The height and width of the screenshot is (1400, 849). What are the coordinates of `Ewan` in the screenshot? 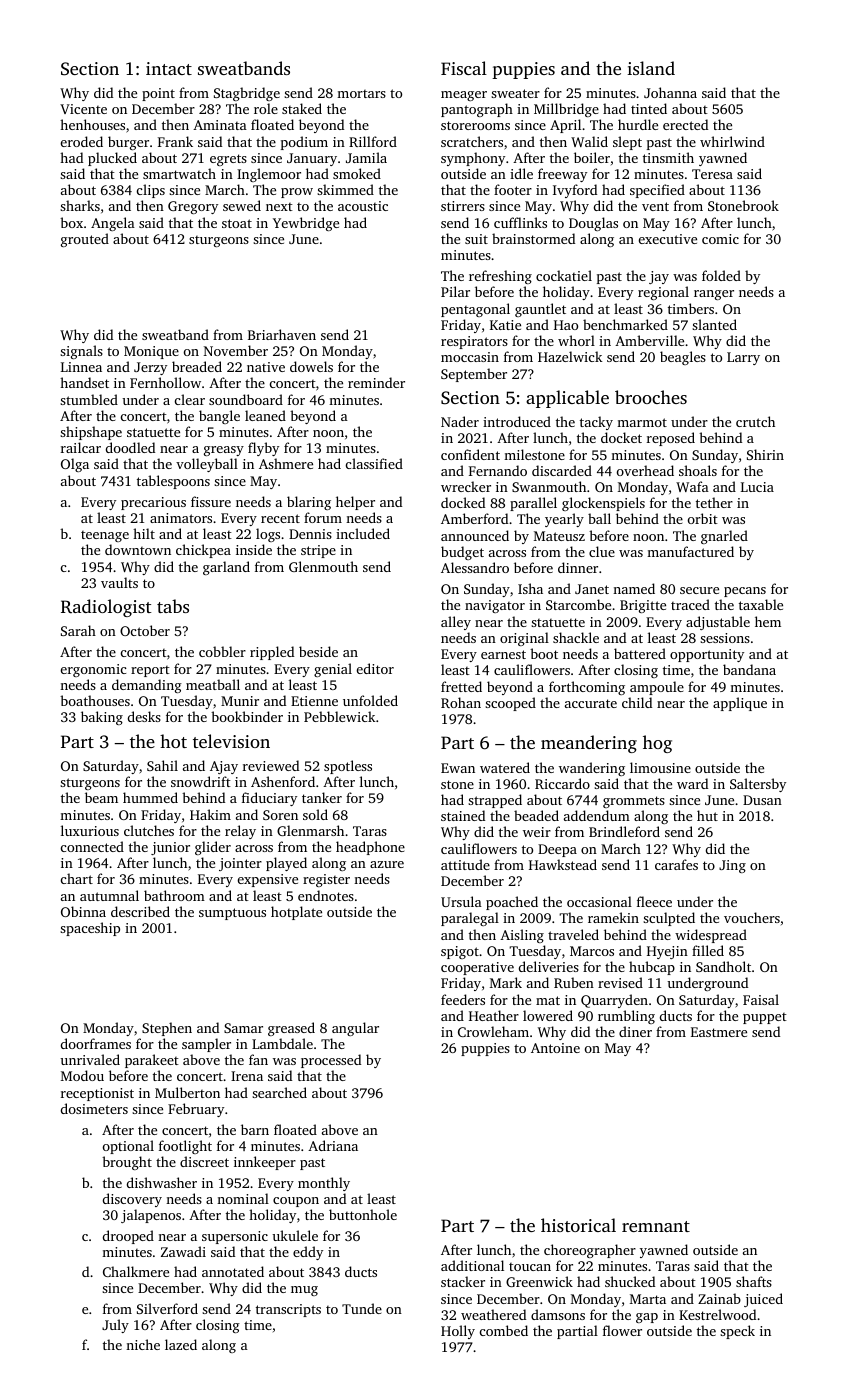 It's located at (458, 768).
